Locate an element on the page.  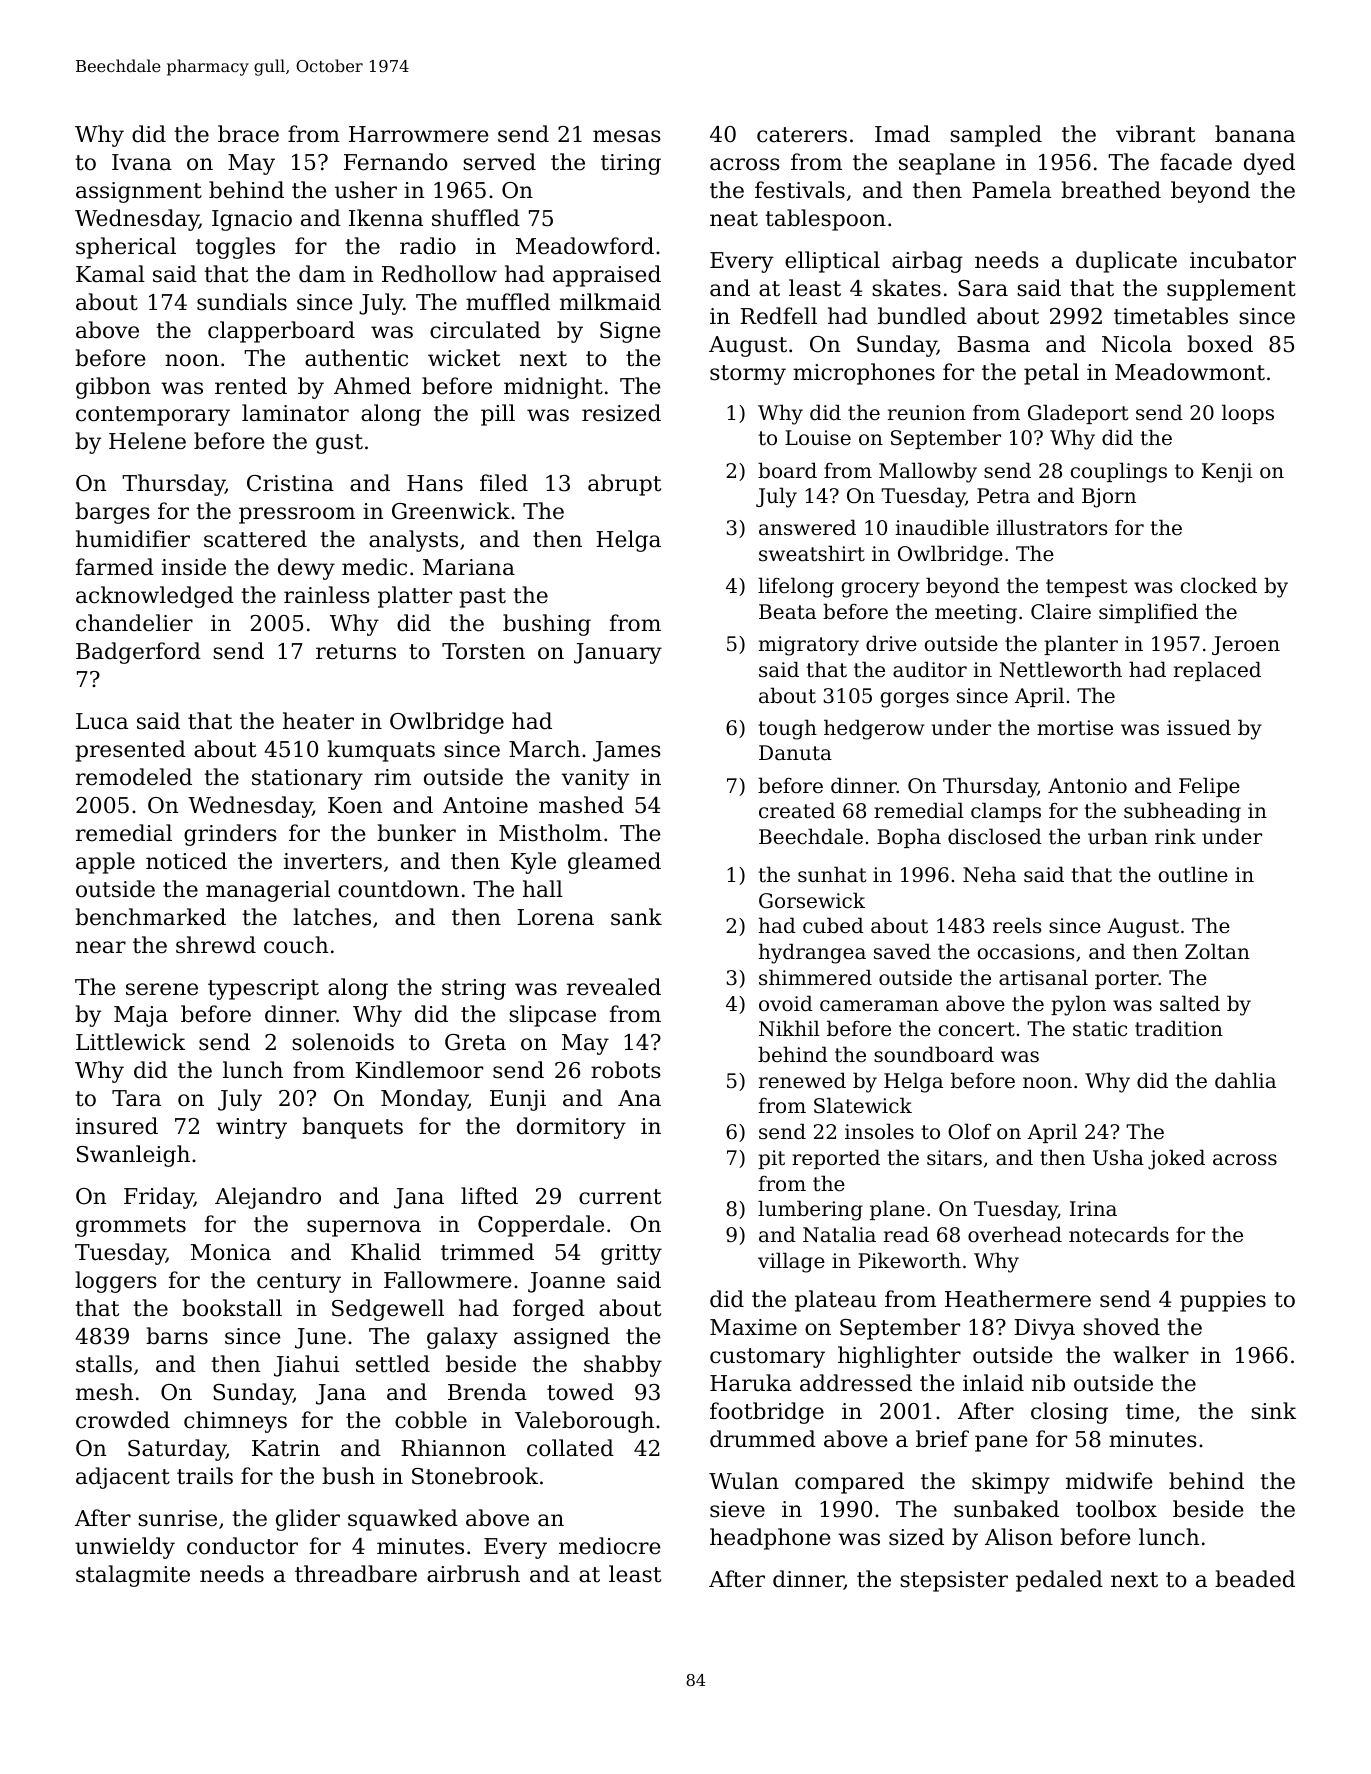
replaced is located at coordinates (1217, 671).
